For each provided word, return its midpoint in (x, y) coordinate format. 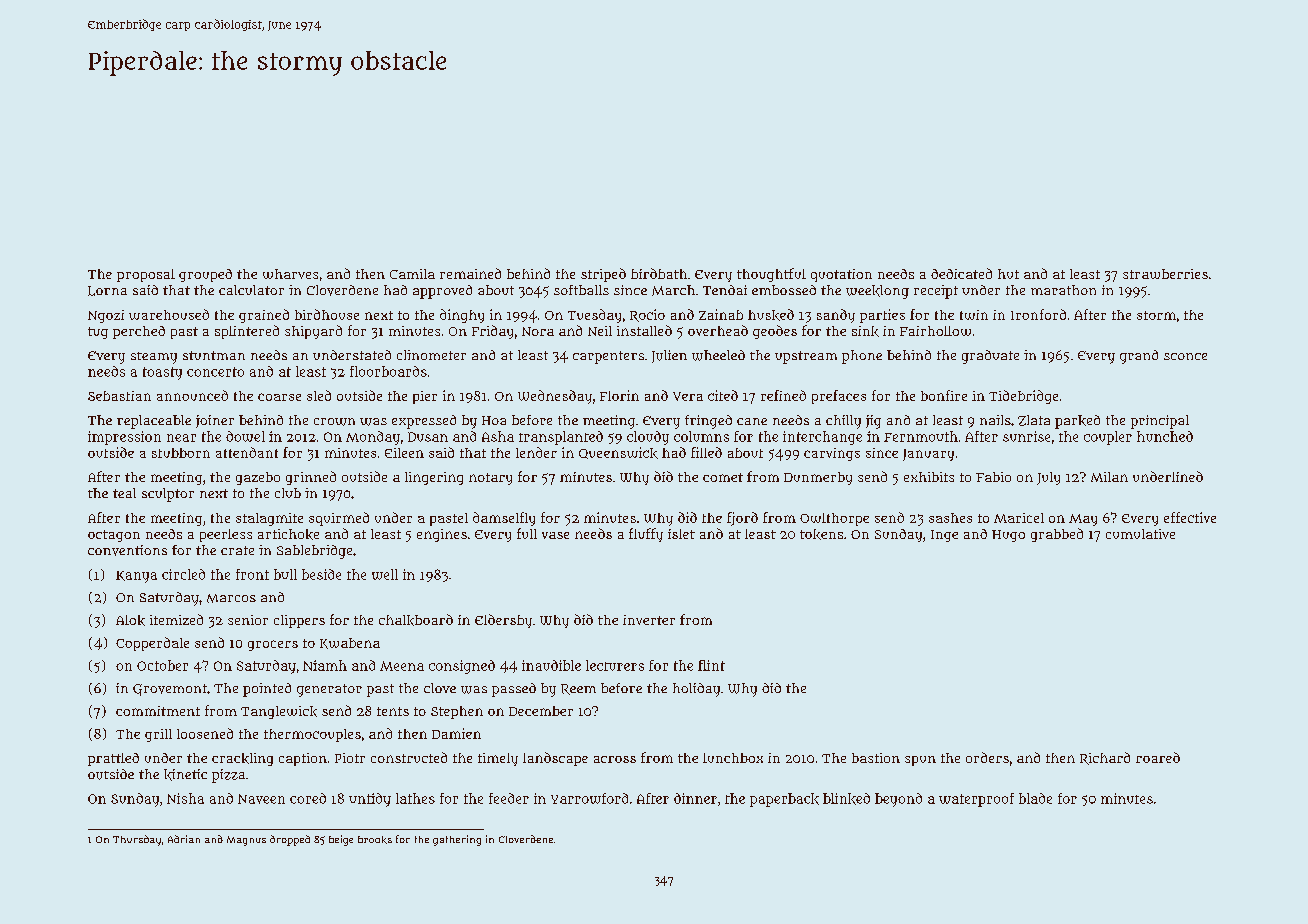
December (541, 711)
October (162, 665)
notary (490, 479)
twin (974, 315)
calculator (251, 290)
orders (987, 757)
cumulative (1140, 534)
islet (681, 534)
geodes (775, 332)
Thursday (137, 840)
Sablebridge (314, 552)
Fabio (993, 477)
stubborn (181, 453)
